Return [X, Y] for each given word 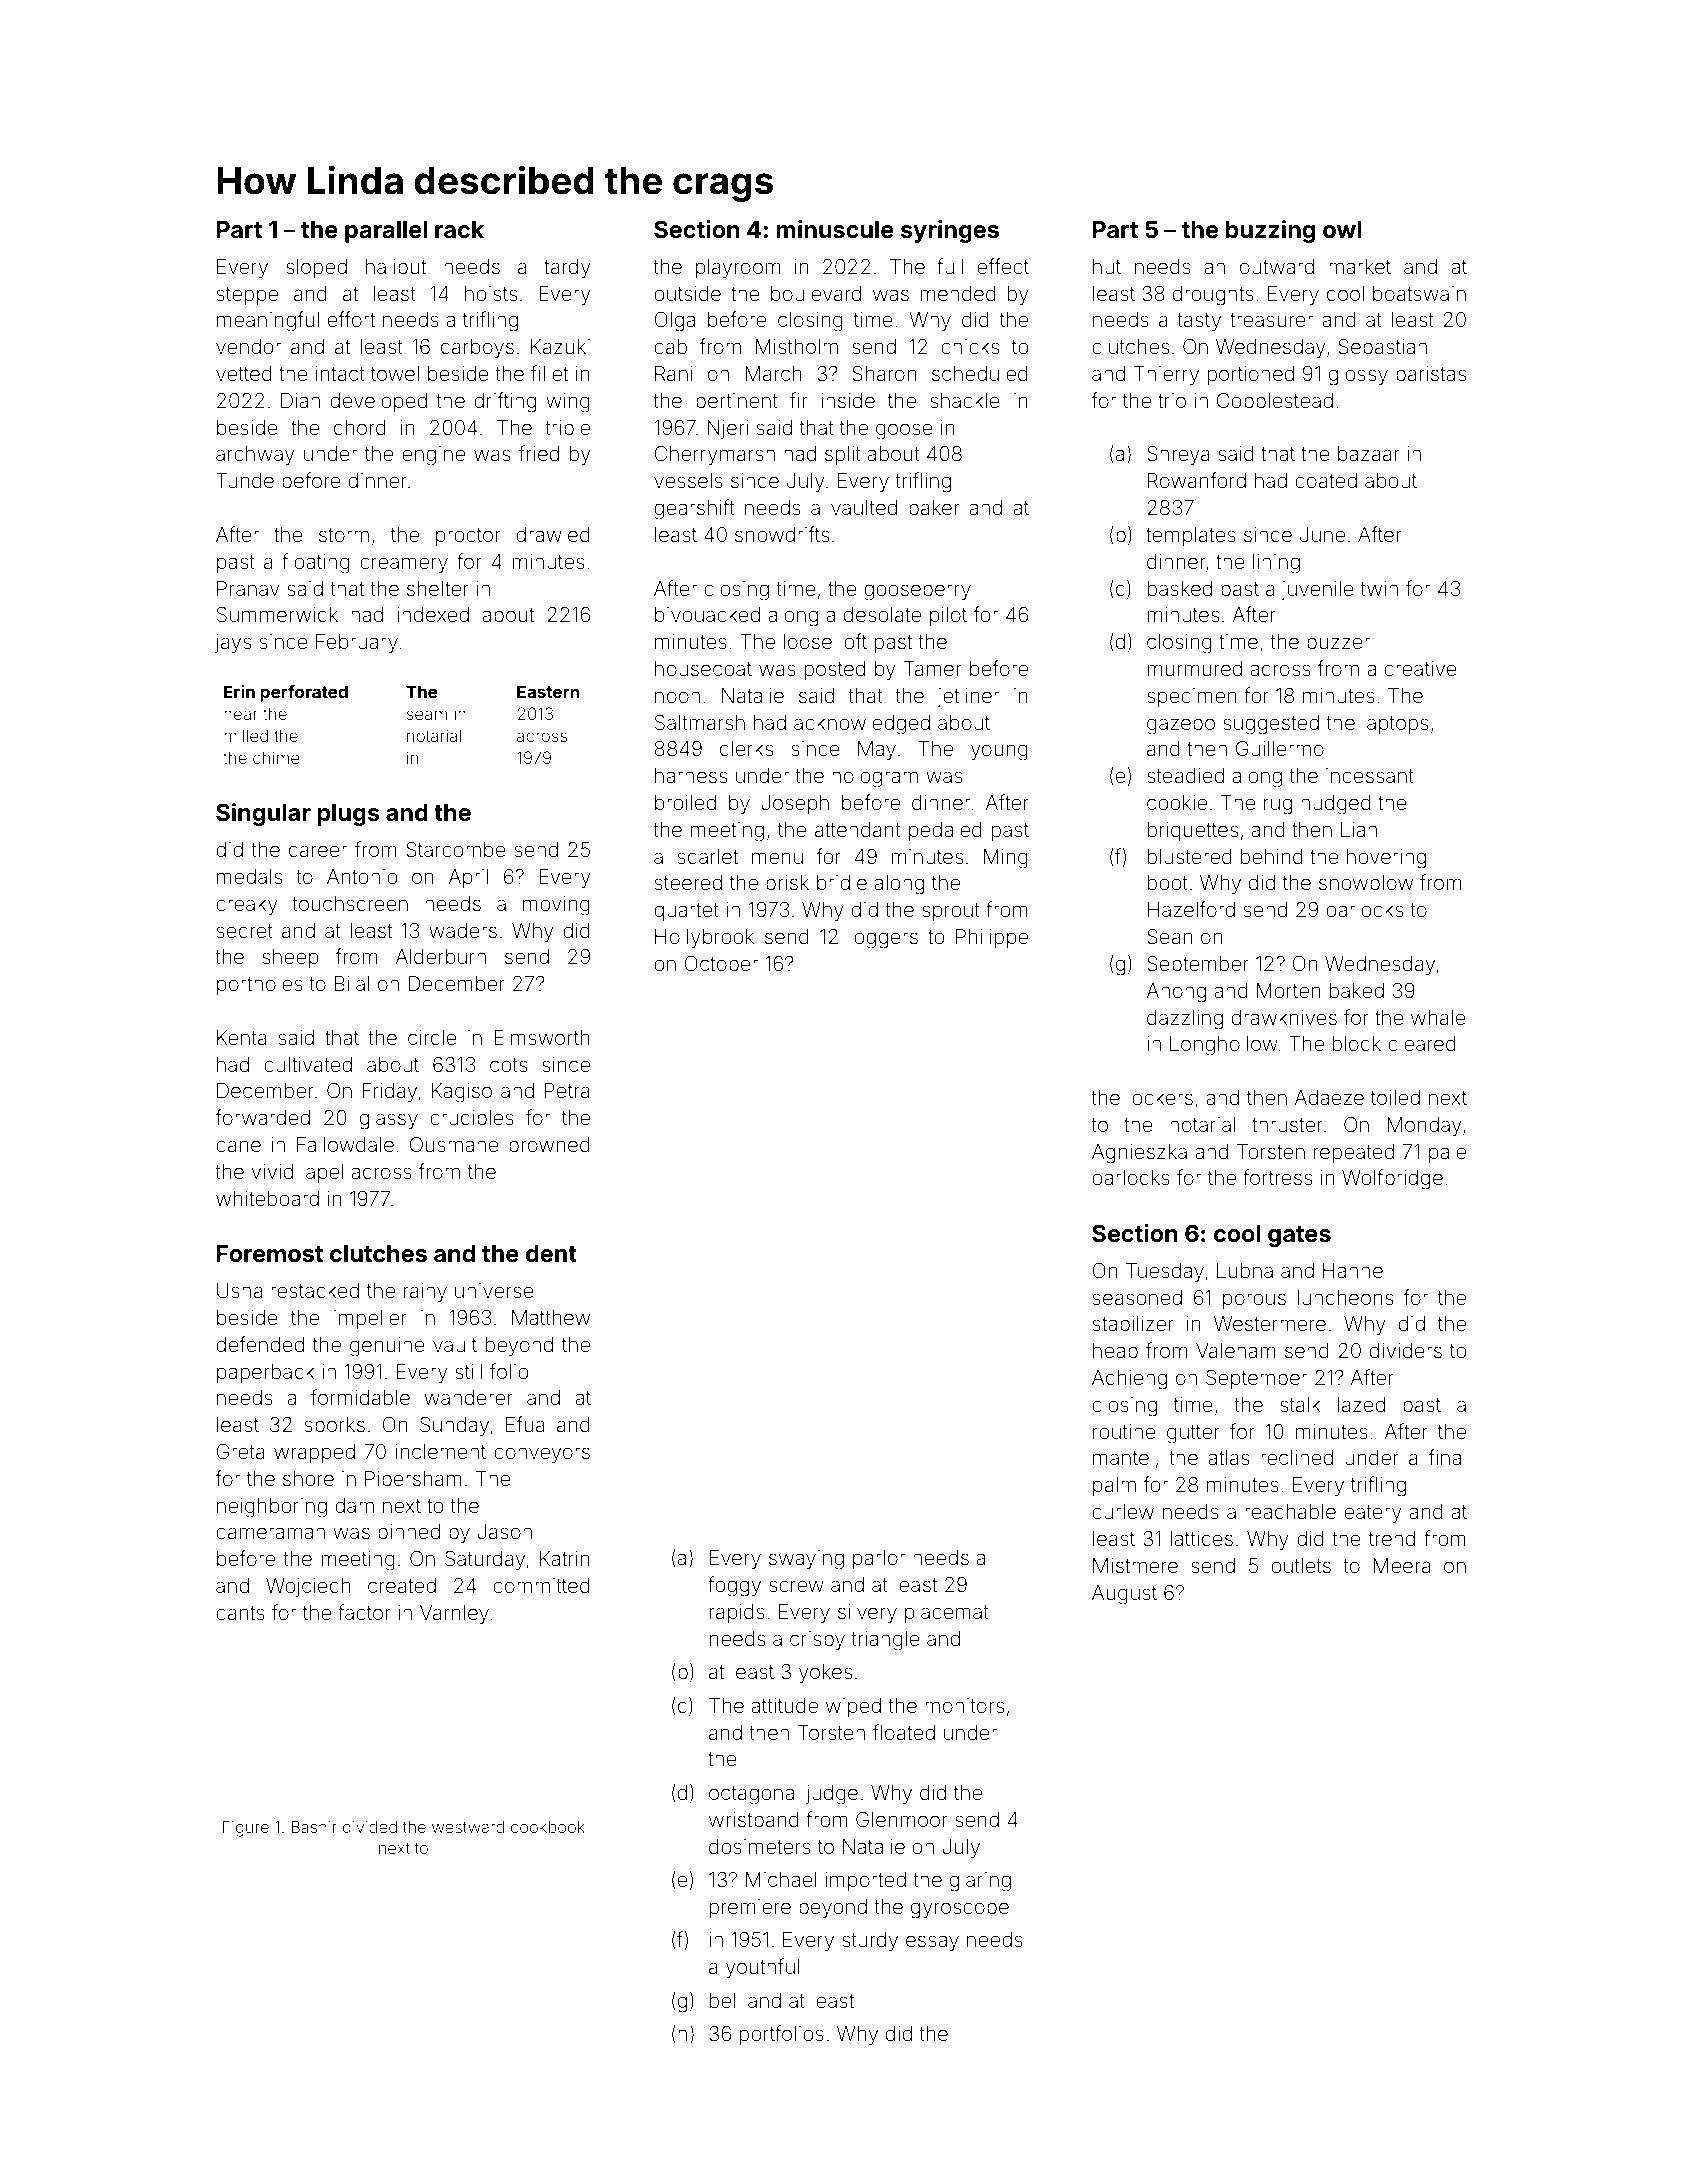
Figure [246, 1829]
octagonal [754, 1795]
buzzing [1270, 231]
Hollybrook [704, 939]
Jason [504, 1531]
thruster [1287, 1124]
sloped [316, 268]
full [950, 266]
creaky [247, 906]
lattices [1202, 1538]
